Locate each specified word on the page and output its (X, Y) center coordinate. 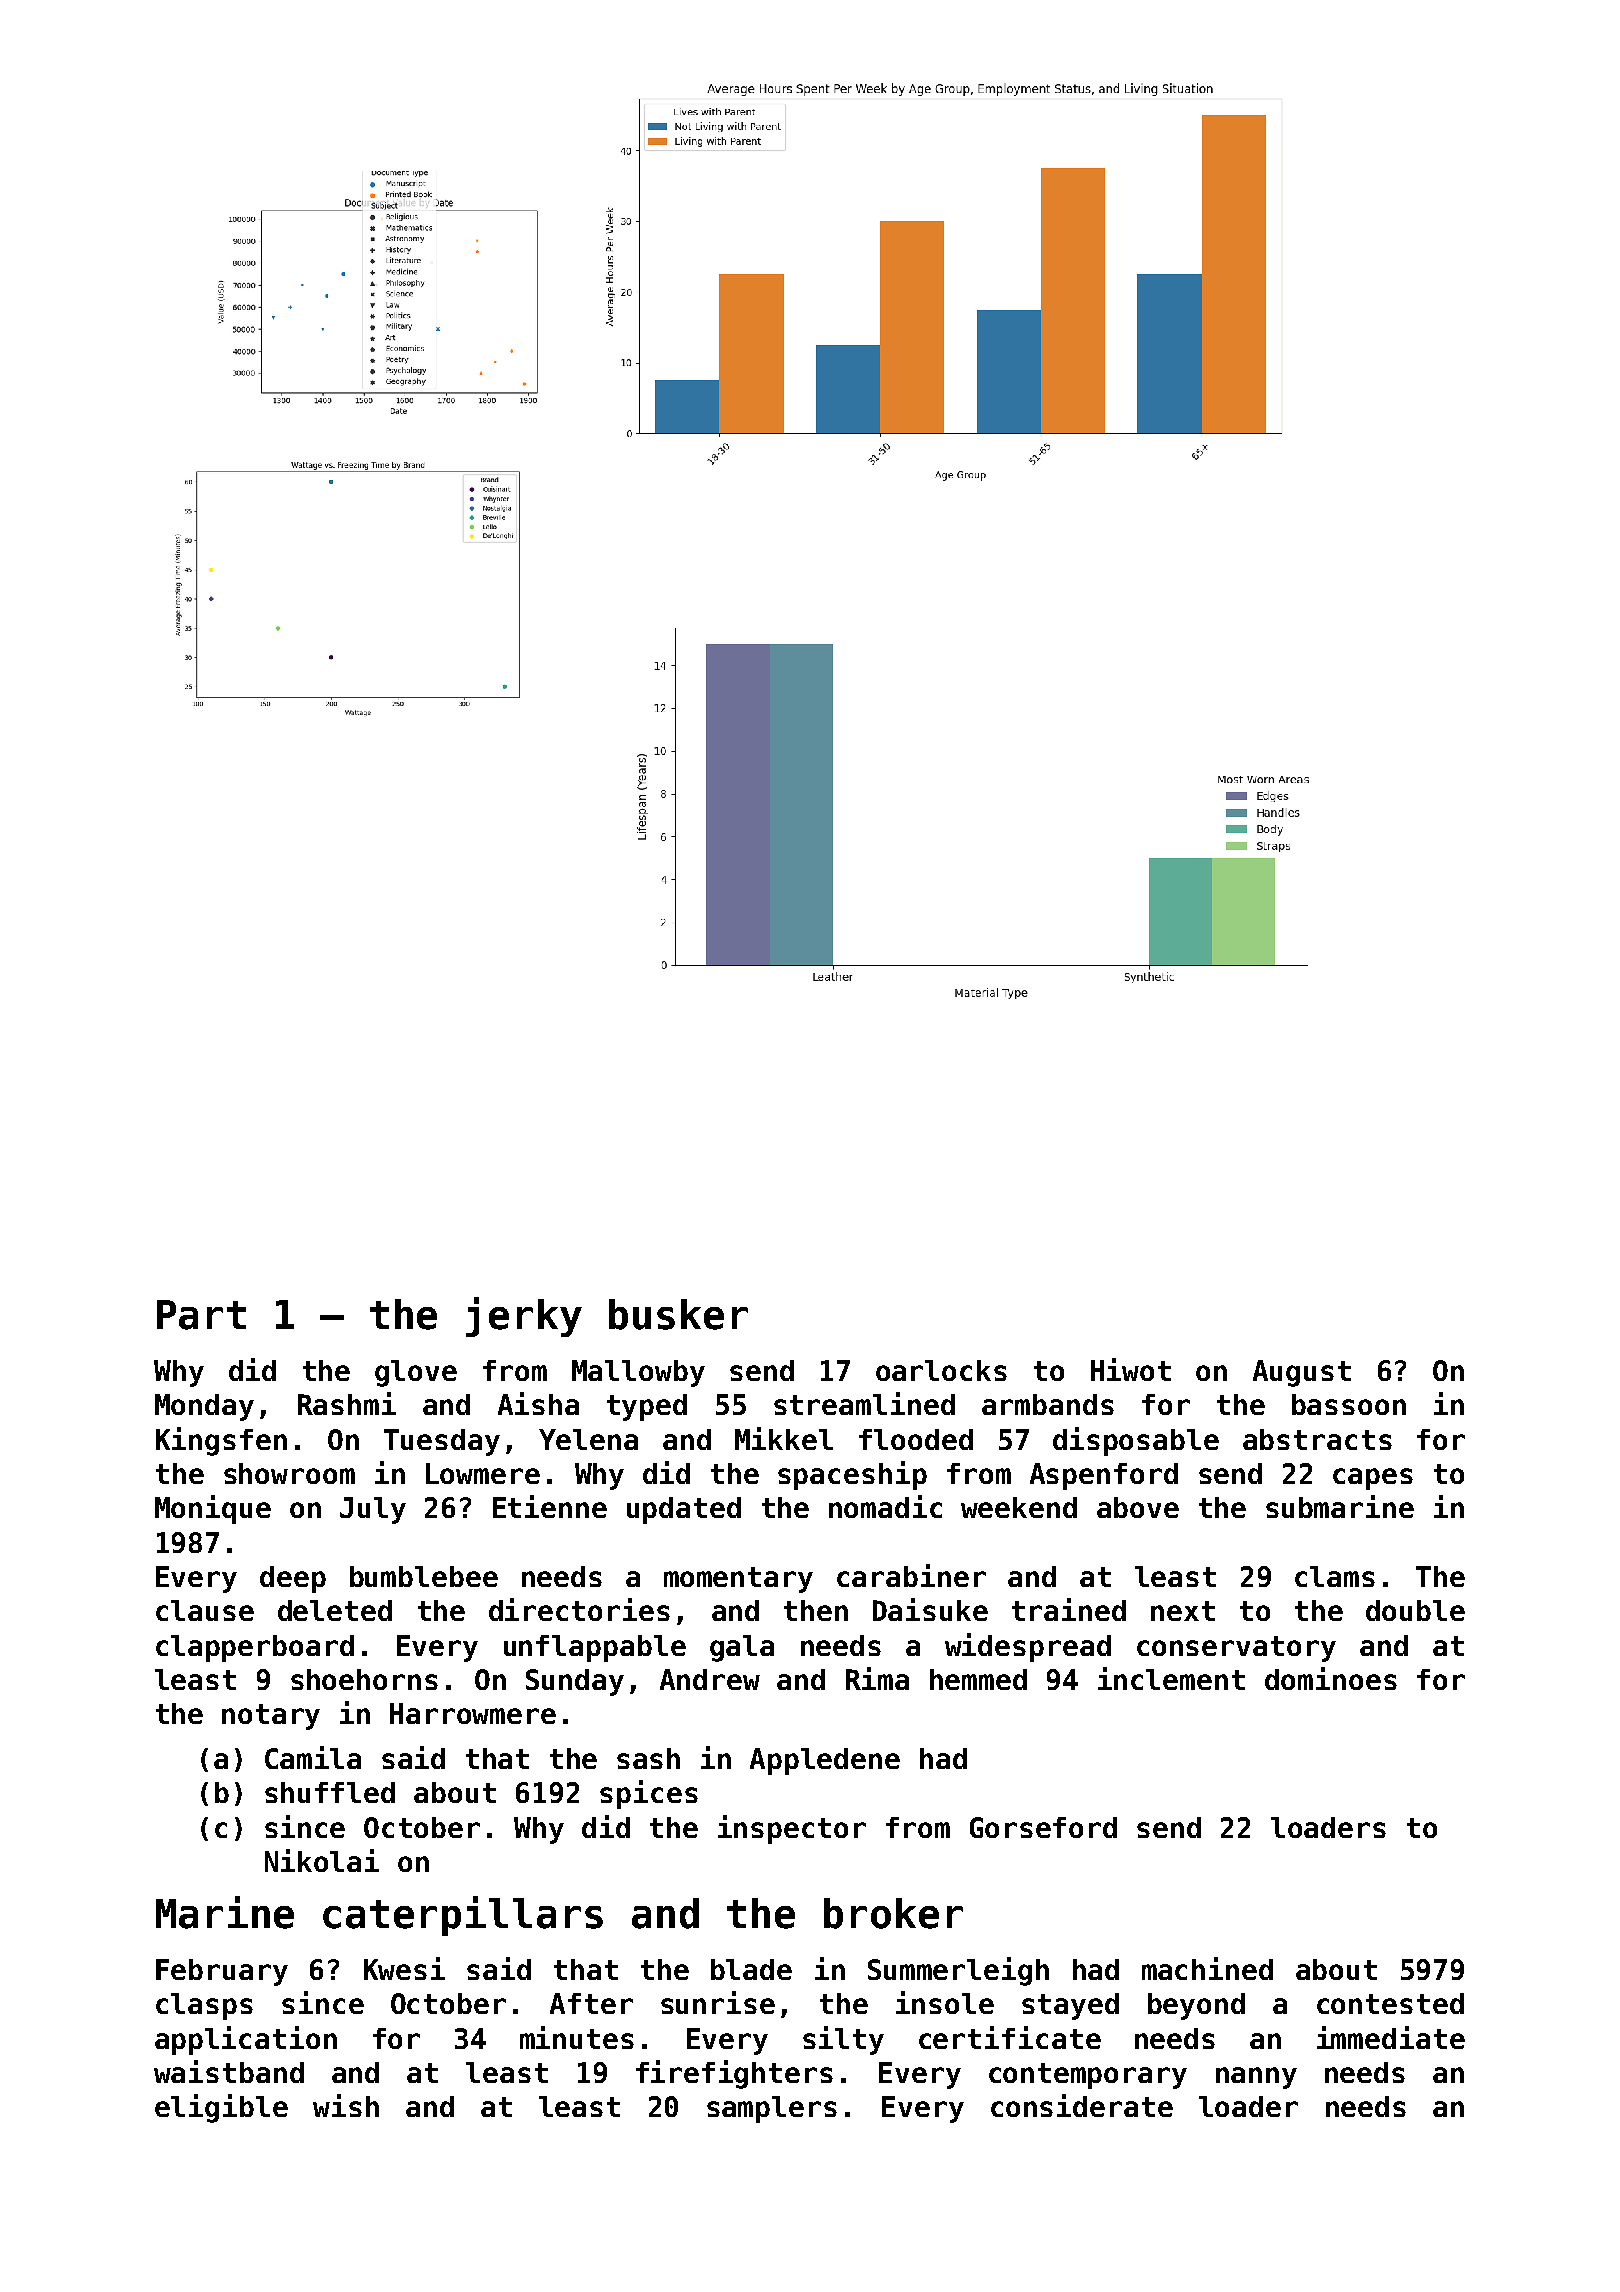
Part (201, 1315)
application (246, 2040)
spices (649, 1794)
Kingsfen (221, 1441)
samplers (772, 2109)
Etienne (550, 1506)
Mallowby (638, 1373)
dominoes (1331, 1678)
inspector (792, 1829)
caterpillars (463, 1916)
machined (1207, 1968)
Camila (313, 1757)
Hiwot (1131, 1369)
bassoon (1349, 1404)
